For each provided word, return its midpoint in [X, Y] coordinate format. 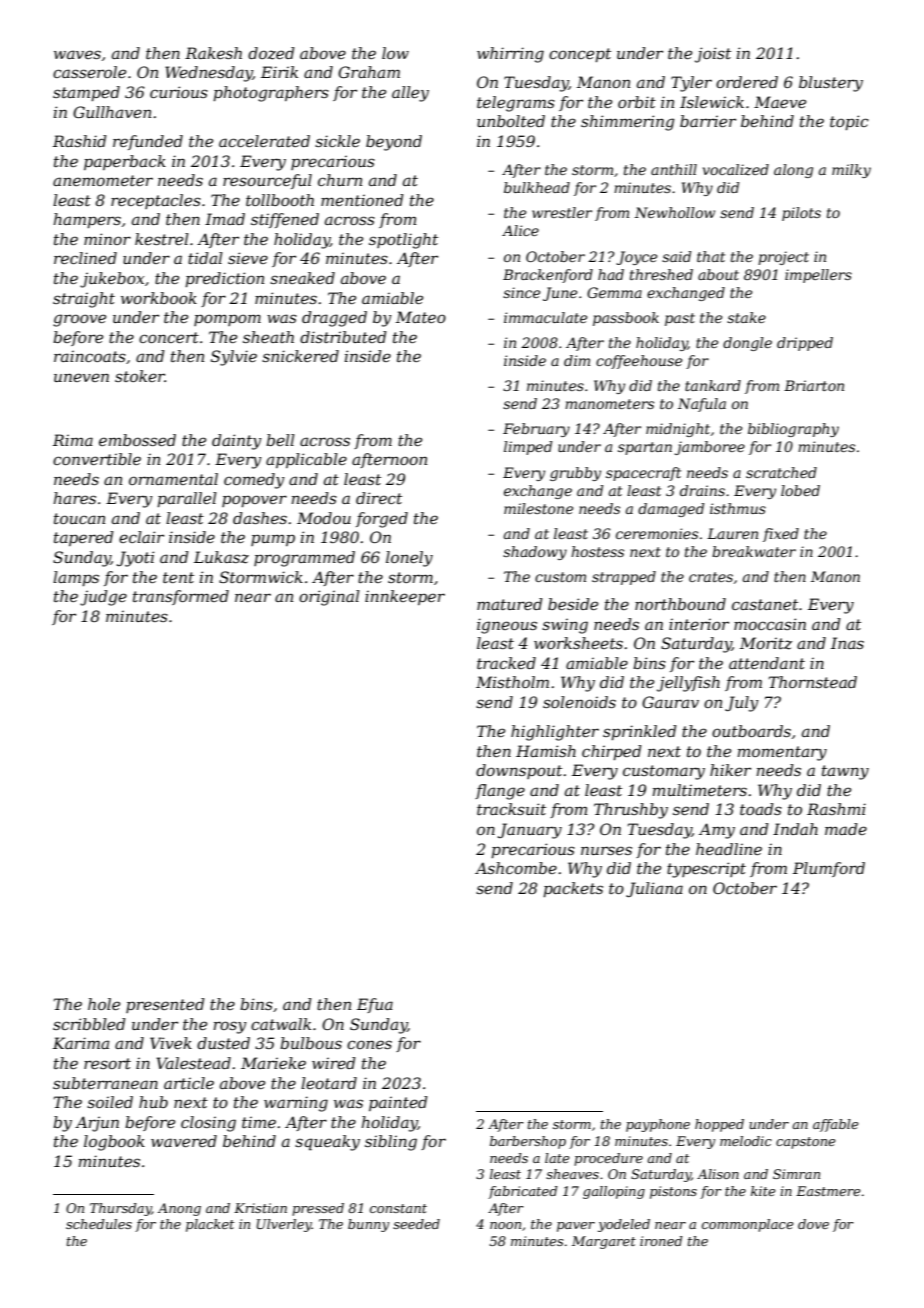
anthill [674, 169]
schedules [99, 1224]
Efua [375, 1005]
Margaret [604, 1242]
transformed [181, 597]
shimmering [628, 123]
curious [179, 92]
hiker [730, 770]
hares [74, 498]
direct [379, 498]
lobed [800, 490]
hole [104, 1004]
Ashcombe [516, 868]
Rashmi [836, 809]
